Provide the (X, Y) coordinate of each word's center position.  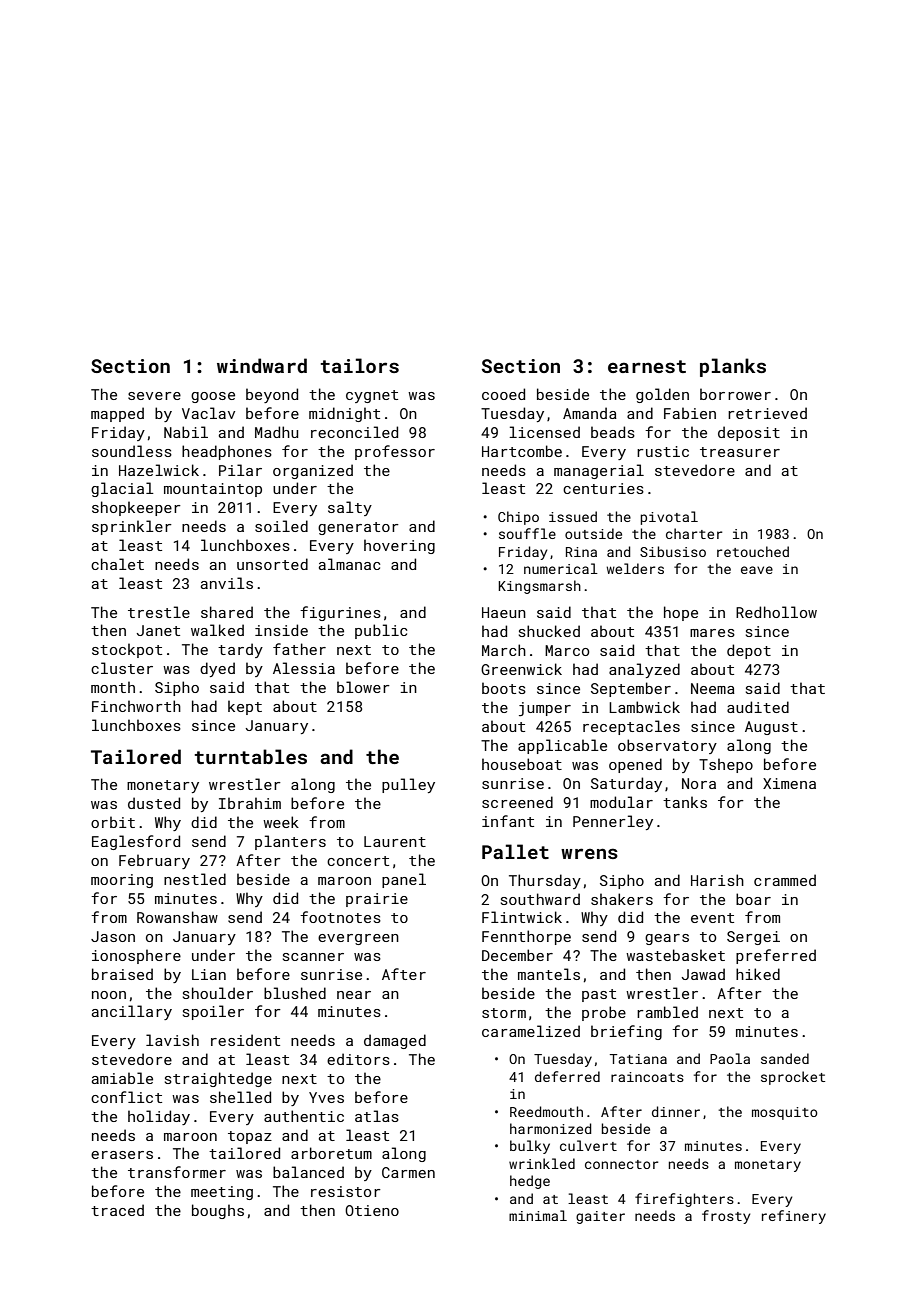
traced (117, 1210)
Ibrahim (250, 803)
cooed (503, 394)
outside (593, 533)
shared (227, 612)
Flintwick (522, 917)
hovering (399, 546)
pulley (408, 785)
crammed (785, 880)
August (771, 728)
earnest (647, 366)
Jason (113, 936)
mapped (117, 414)
